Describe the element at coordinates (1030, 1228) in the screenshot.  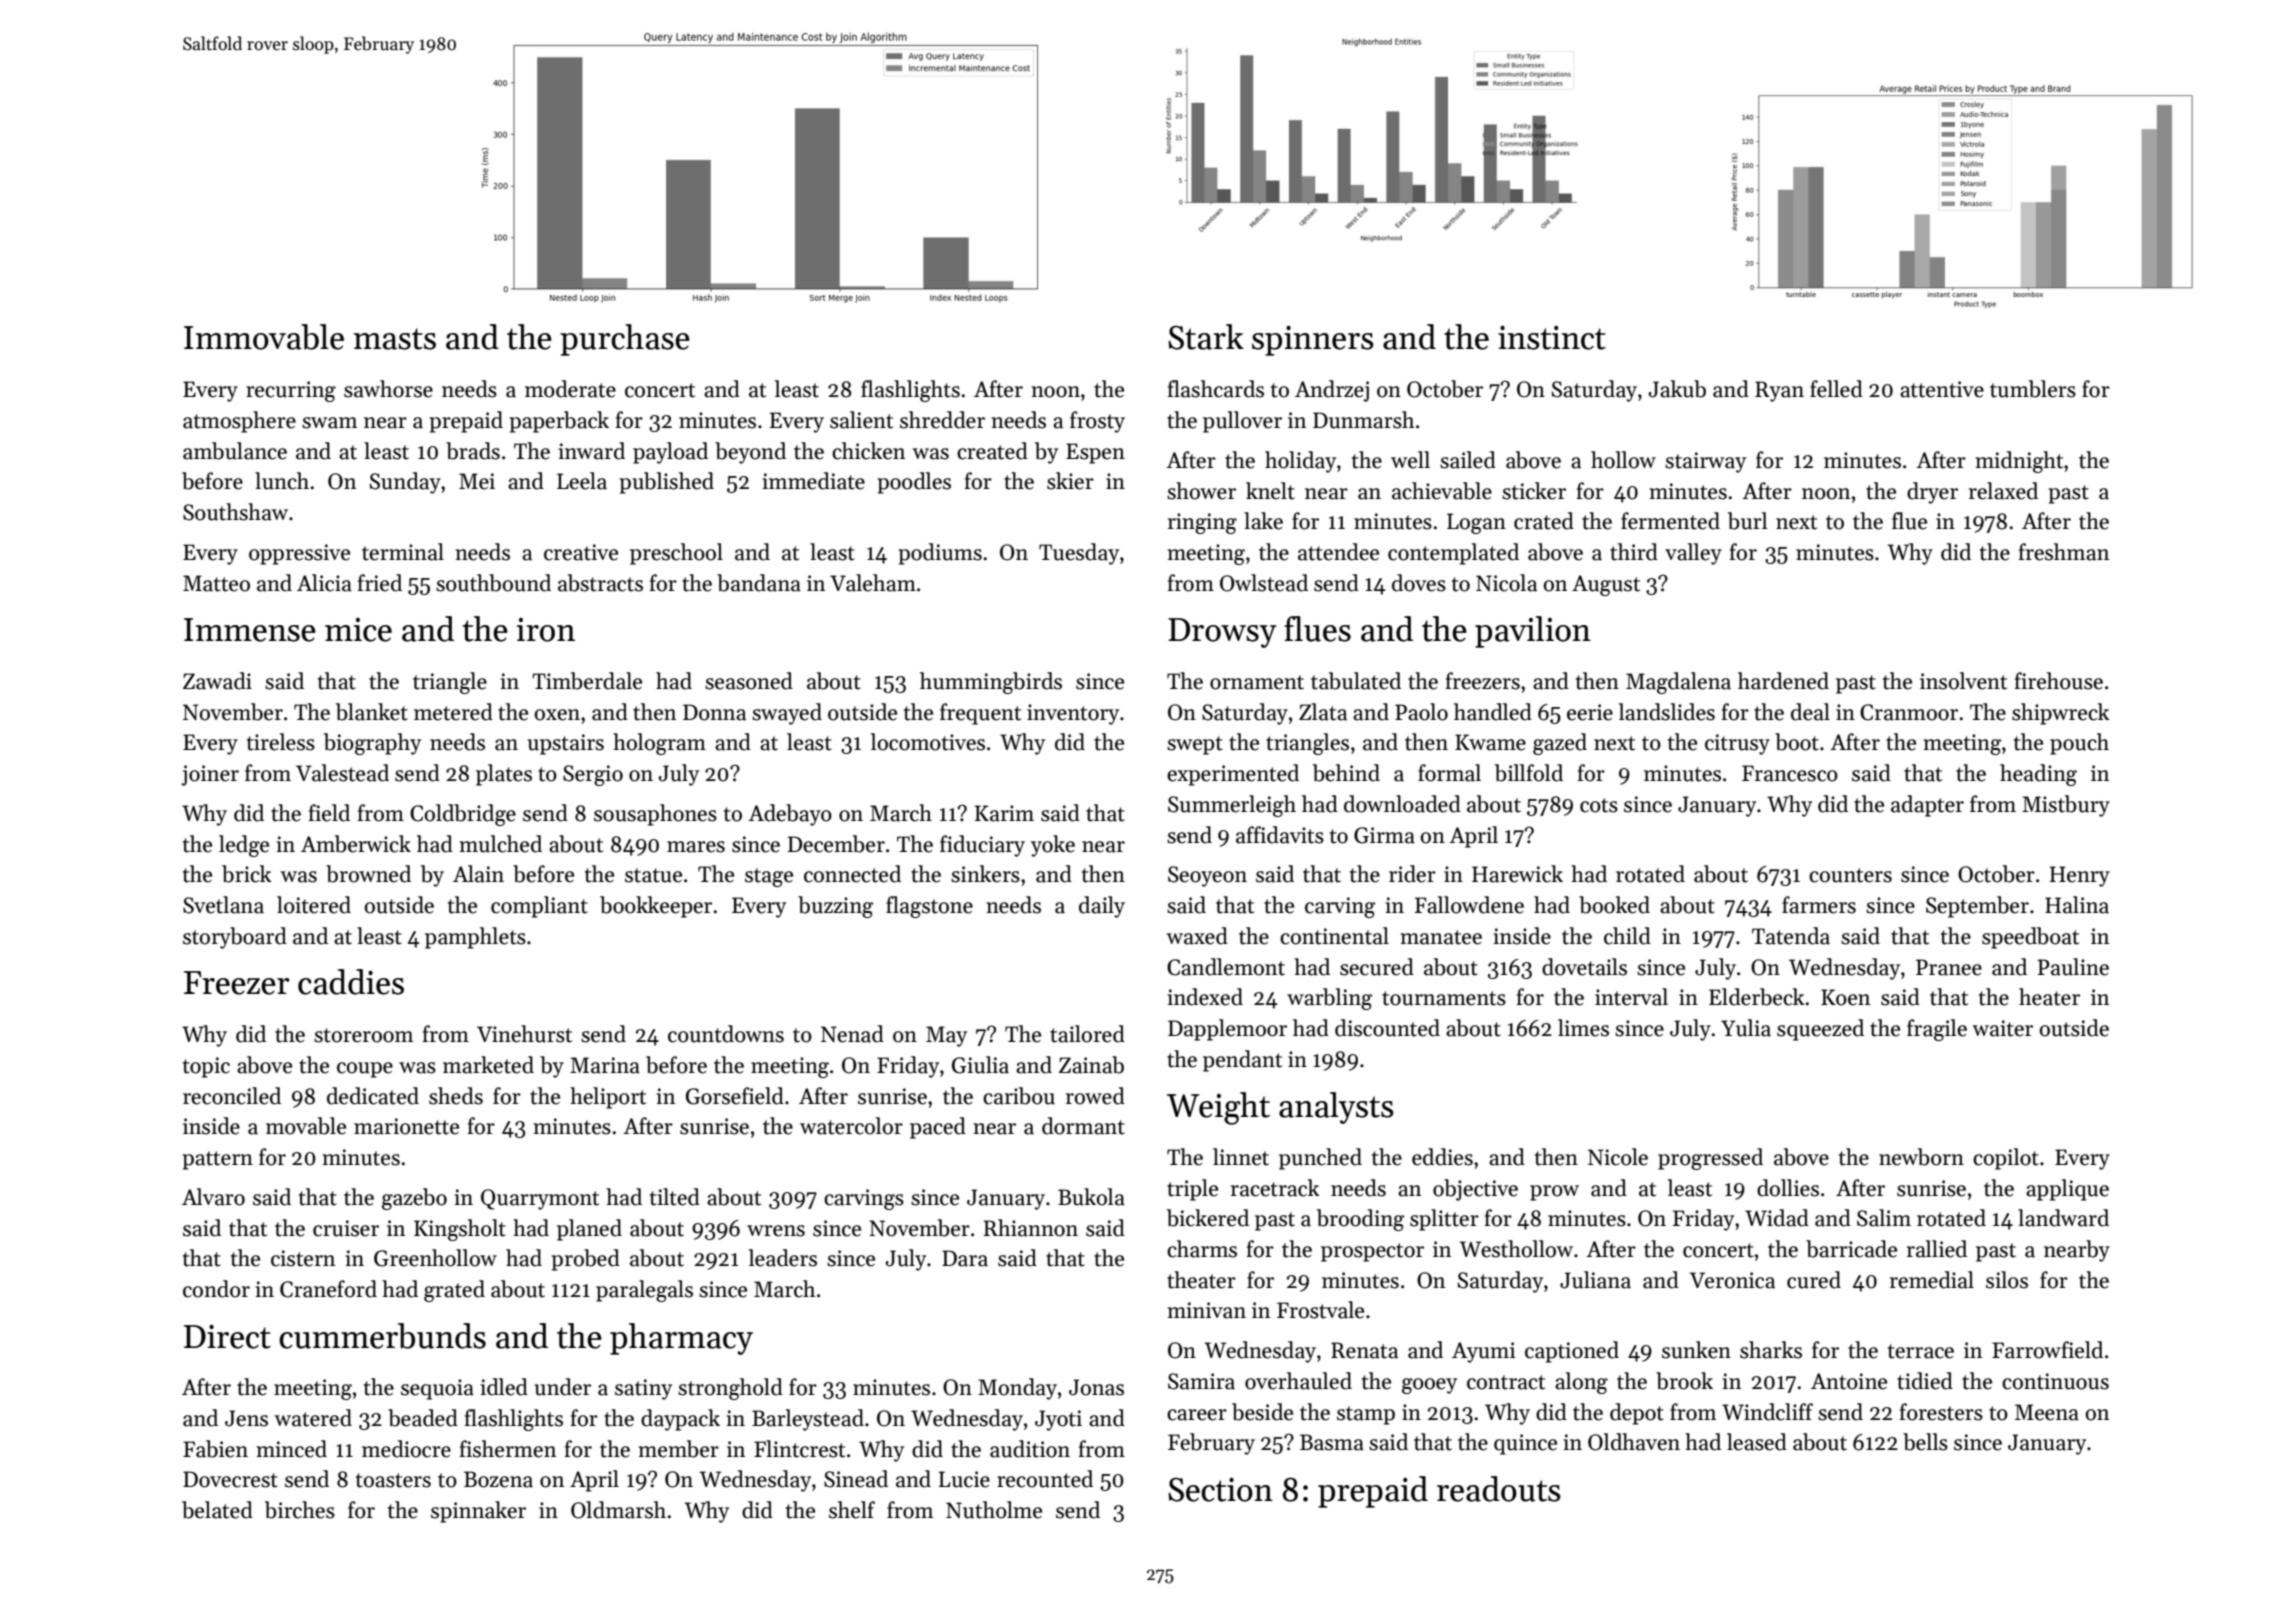
I see `Rhiannon` at that location.
